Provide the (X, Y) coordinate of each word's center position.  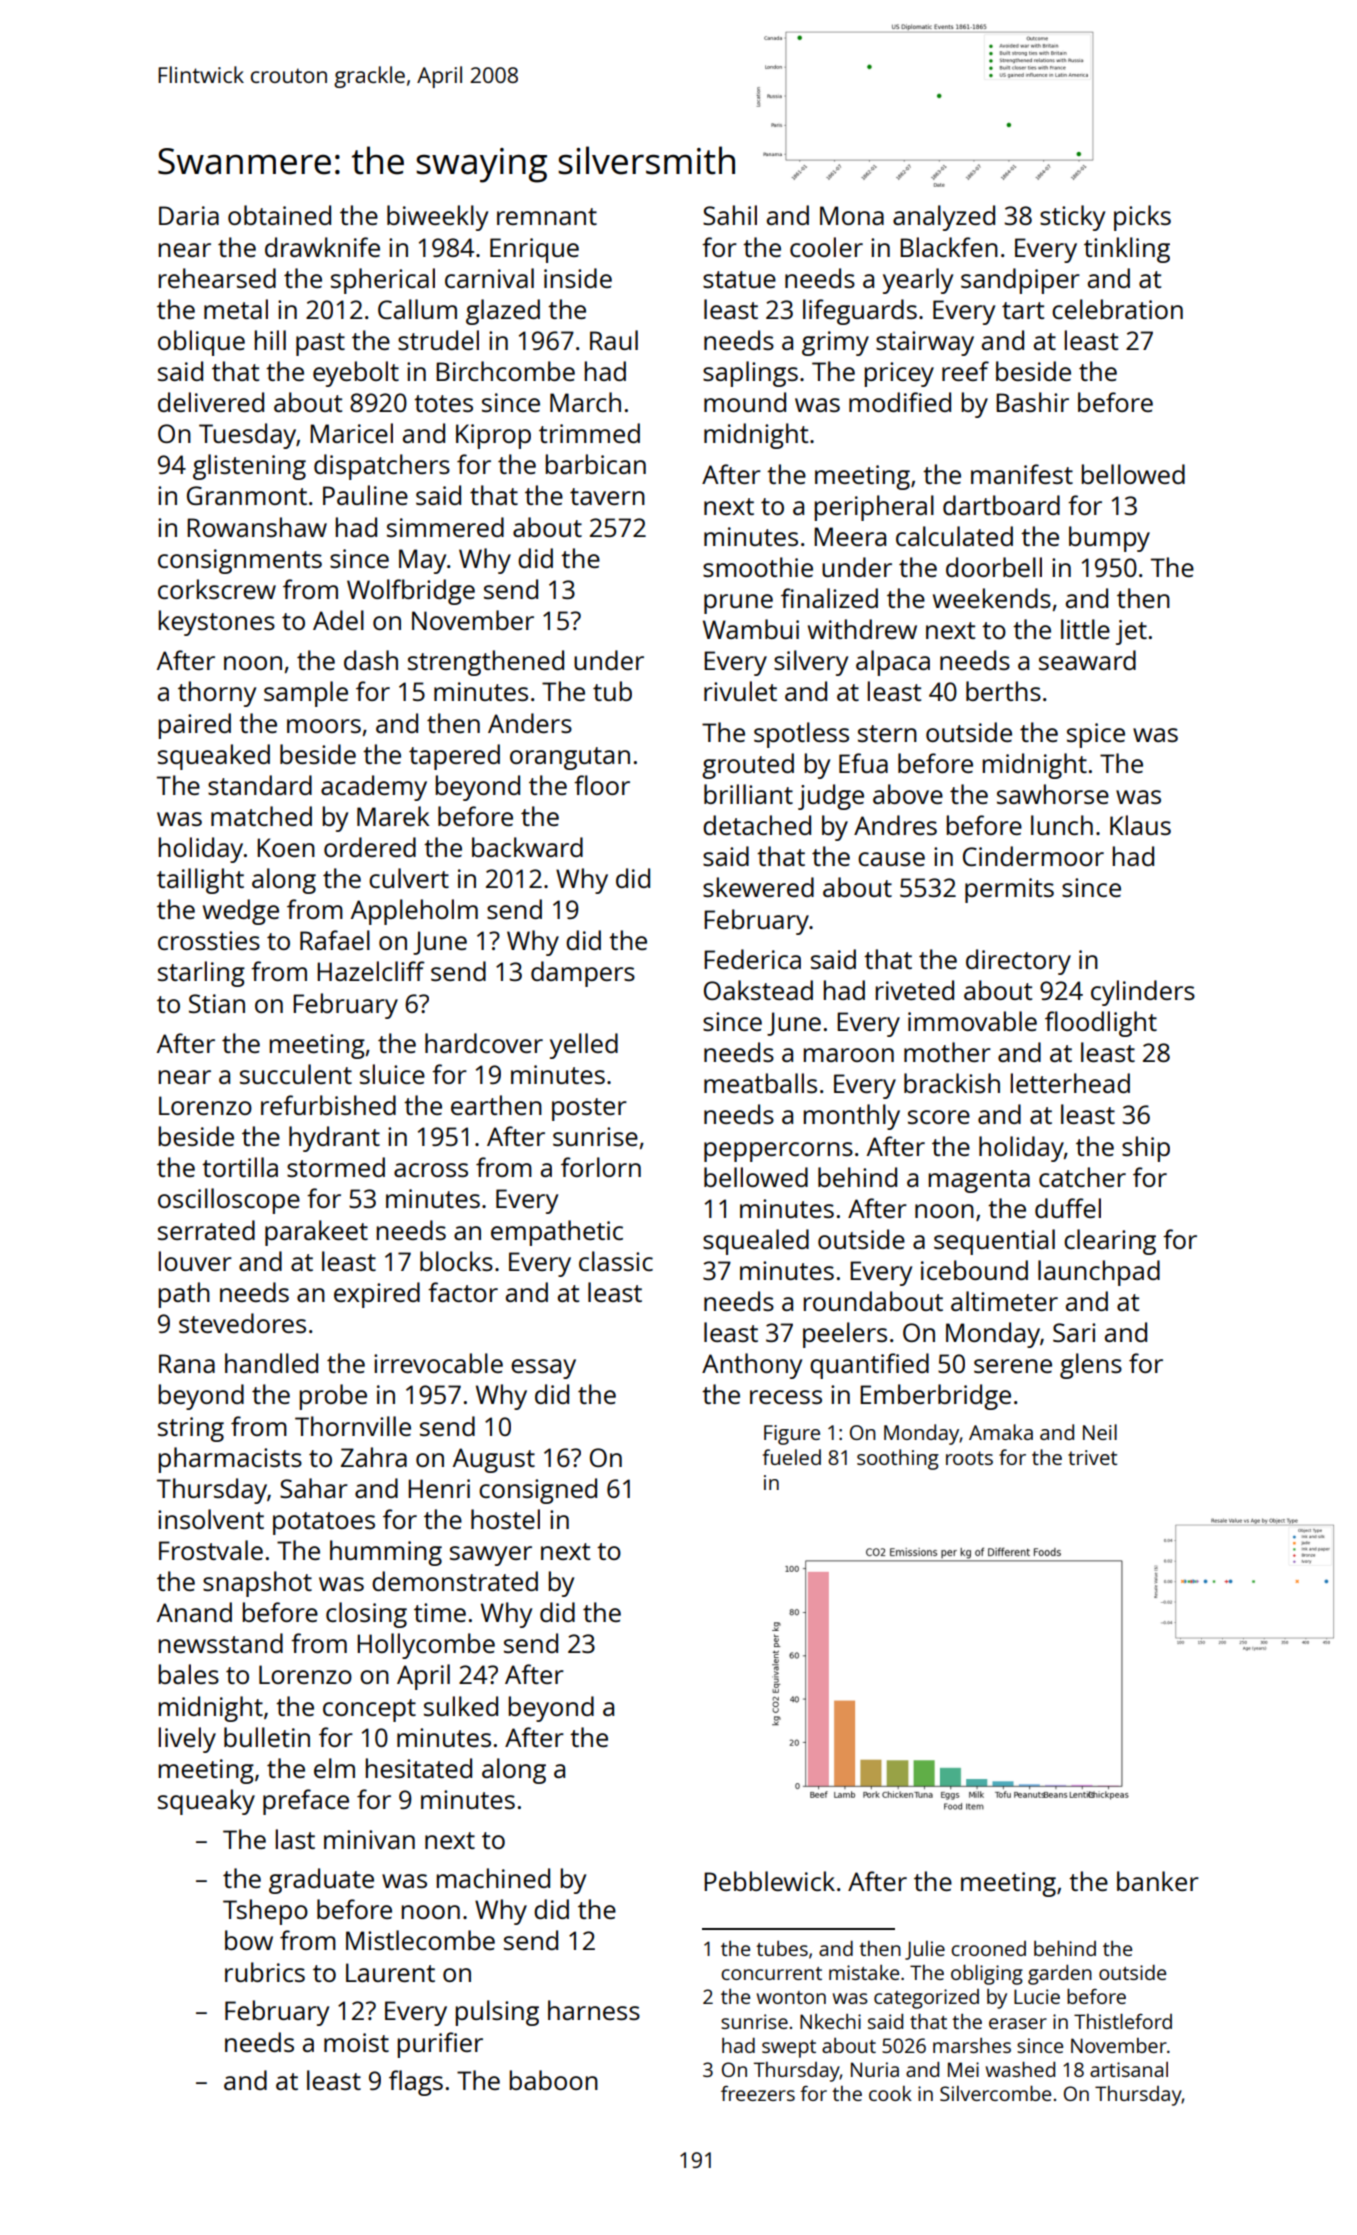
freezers (758, 2093)
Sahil (730, 215)
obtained (279, 215)
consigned (538, 1491)
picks (1142, 218)
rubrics (265, 1972)
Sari (1074, 1332)
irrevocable (438, 1363)
